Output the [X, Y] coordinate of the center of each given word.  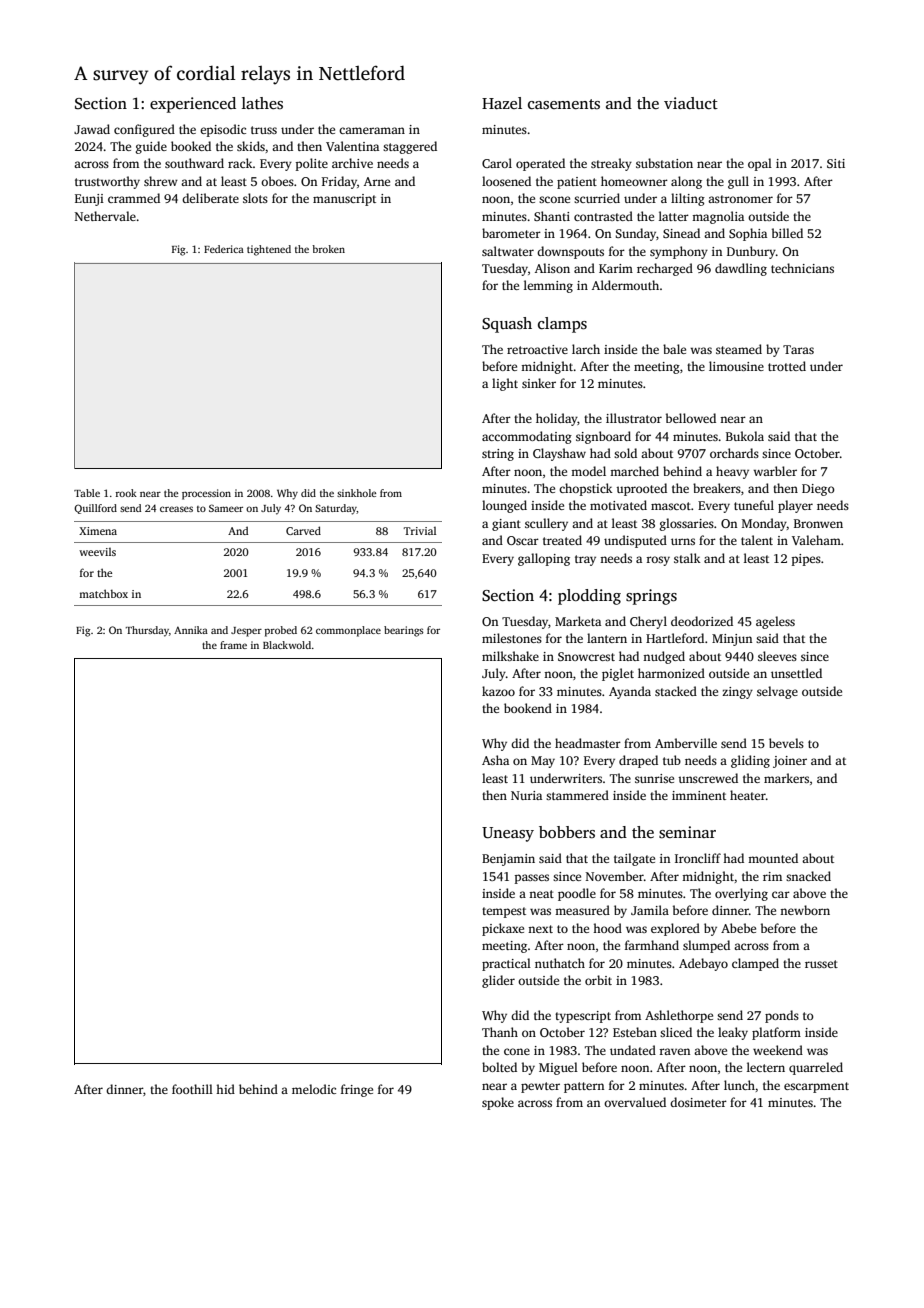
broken [328, 249]
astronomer [740, 199]
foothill [192, 1089]
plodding [589, 597]
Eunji [89, 200]
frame [233, 645]
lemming [548, 286]
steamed [739, 349]
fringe [357, 1090]
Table [87, 493]
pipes [806, 560]
